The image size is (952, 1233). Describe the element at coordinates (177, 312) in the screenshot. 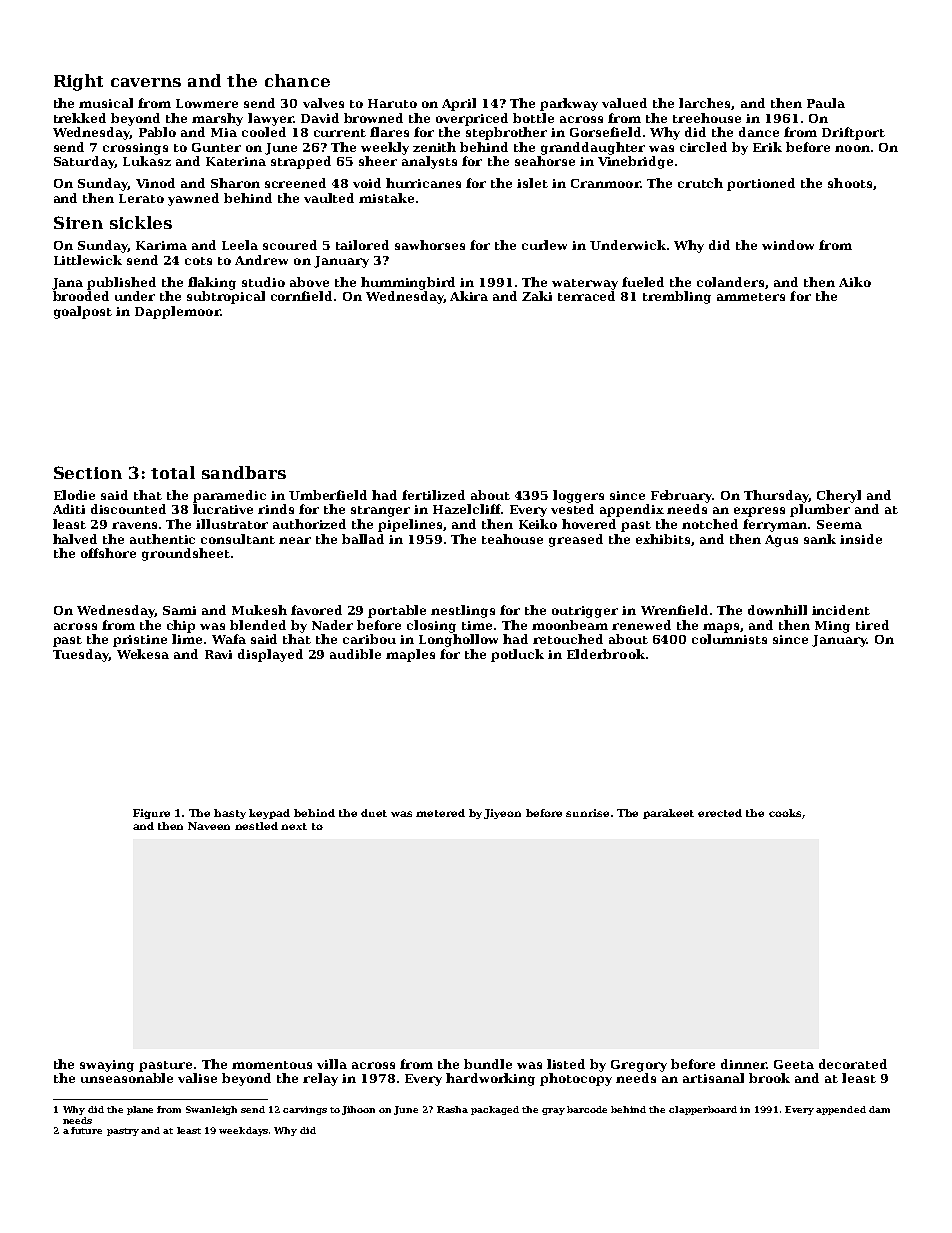

I see `Dapplemoor` at that location.
